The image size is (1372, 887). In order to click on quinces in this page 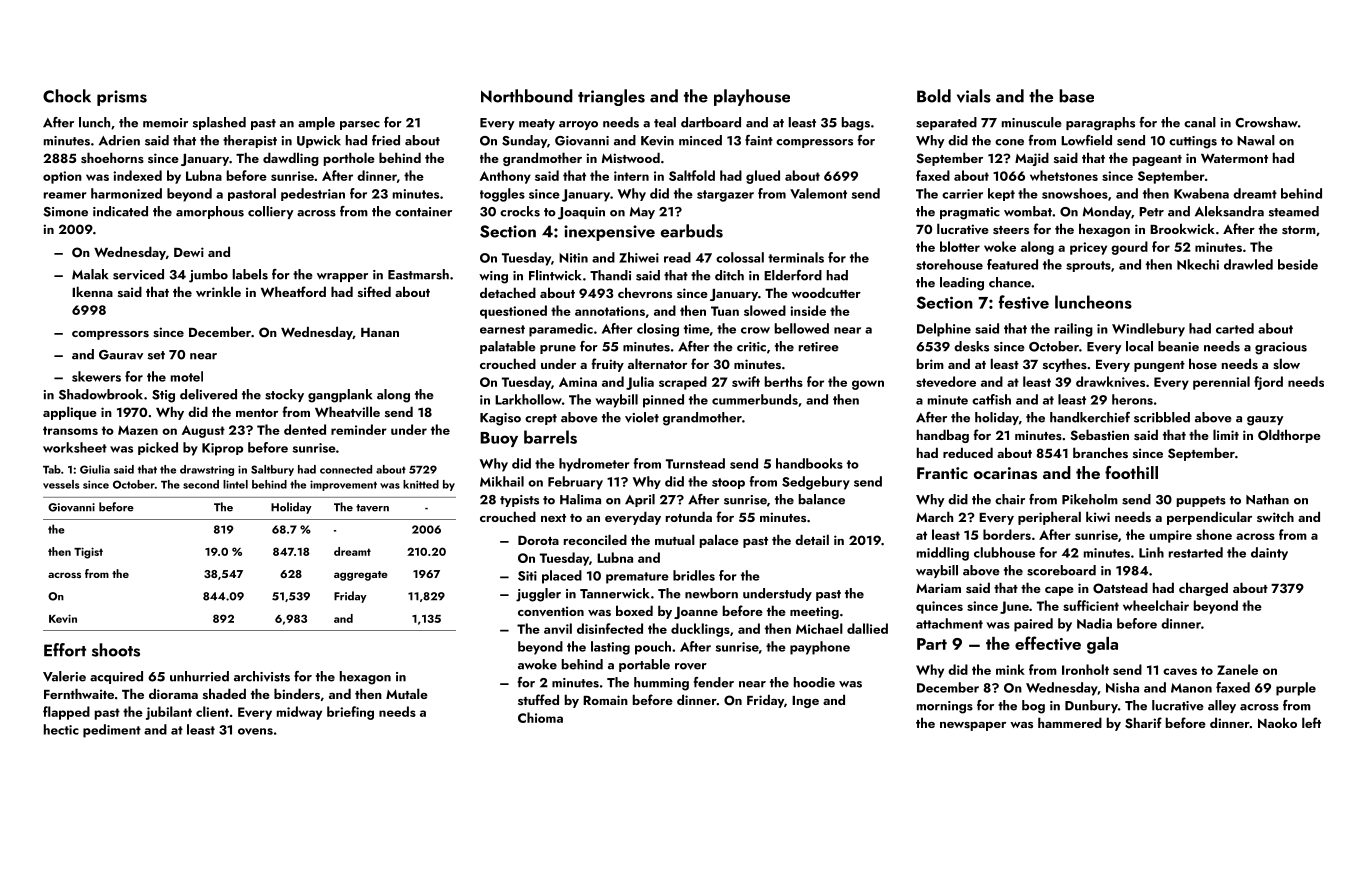, I will do `click(939, 607)`.
